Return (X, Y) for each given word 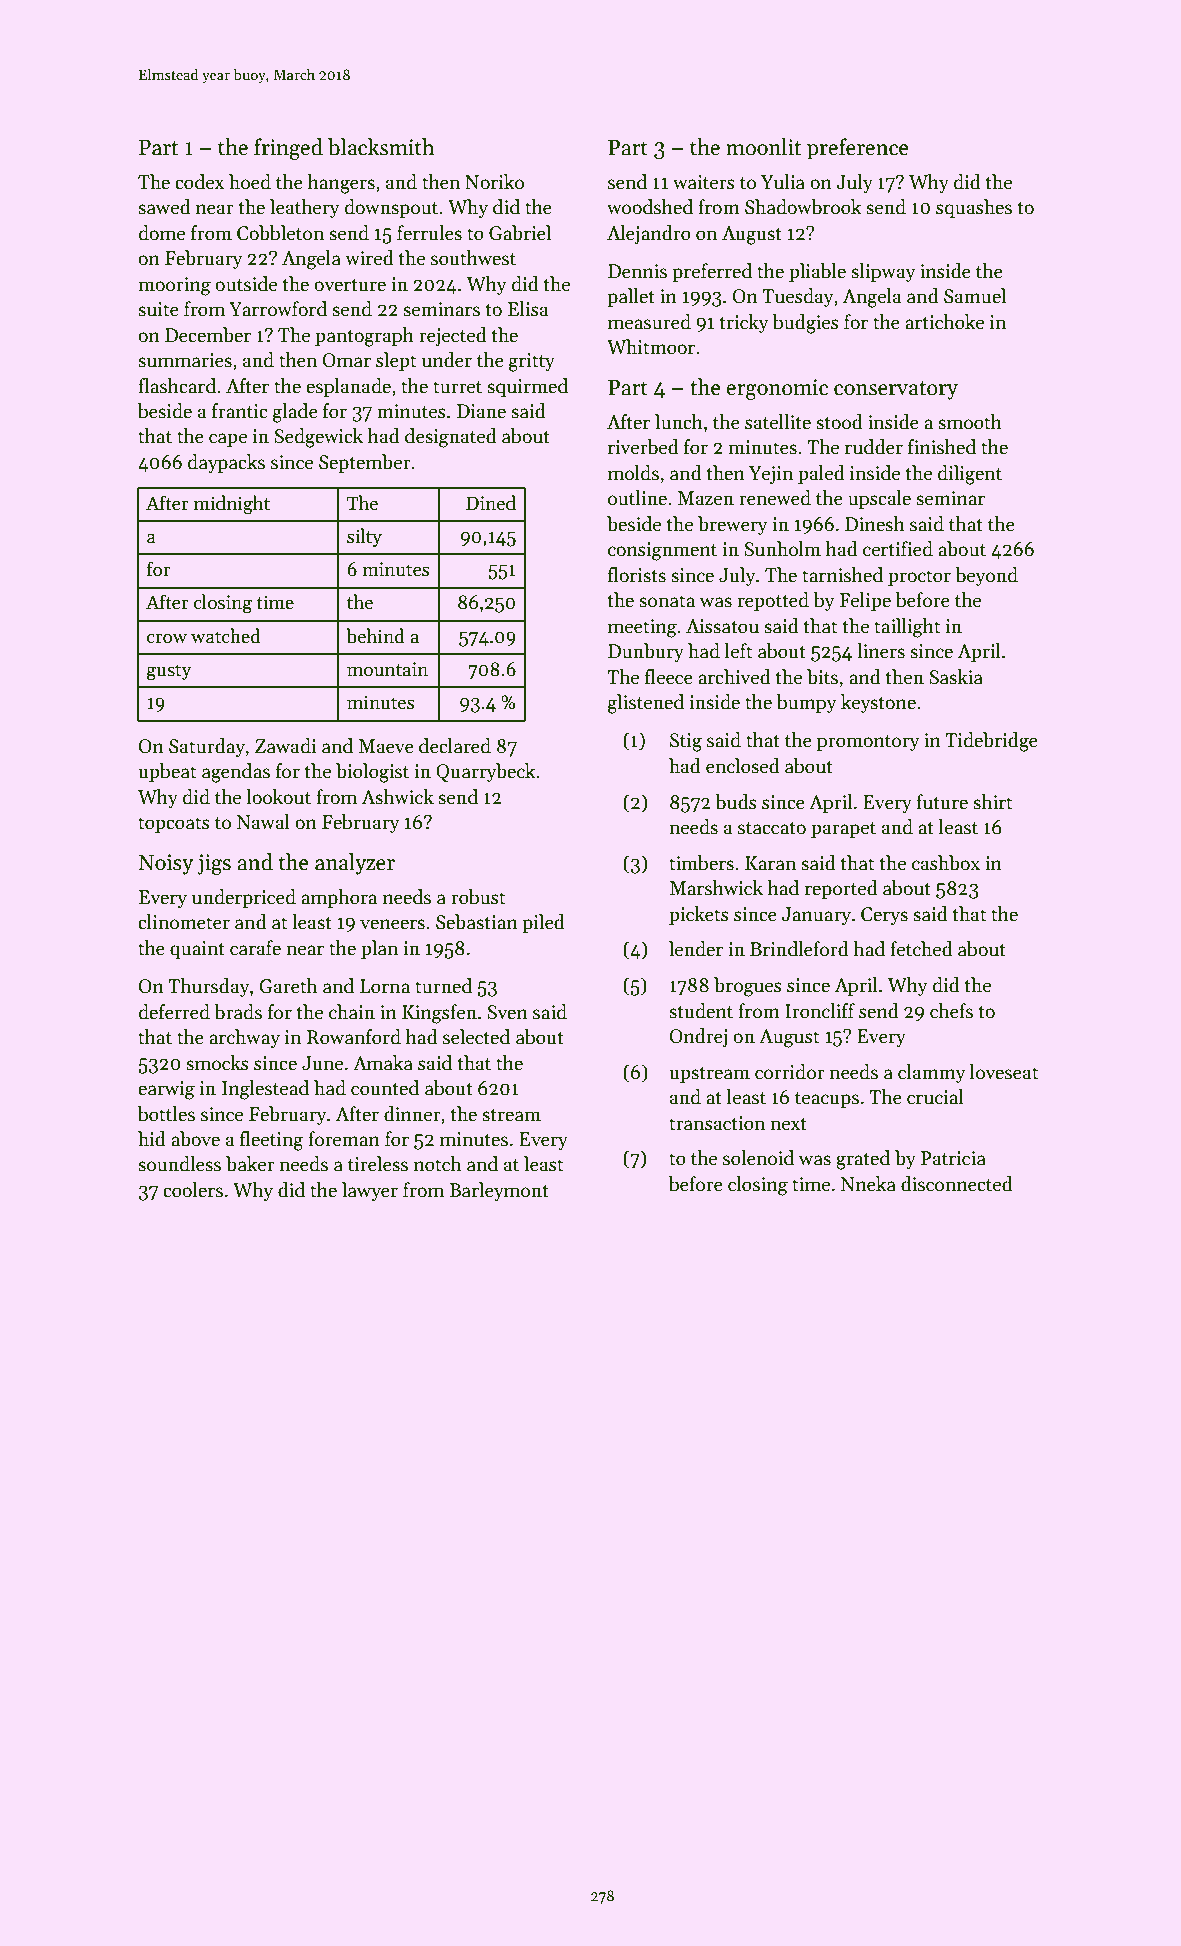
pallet (631, 297)
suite (158, 309)
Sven (507, 1012)
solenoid (758, 1158)
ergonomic (777, 389)
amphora (339, 898)
